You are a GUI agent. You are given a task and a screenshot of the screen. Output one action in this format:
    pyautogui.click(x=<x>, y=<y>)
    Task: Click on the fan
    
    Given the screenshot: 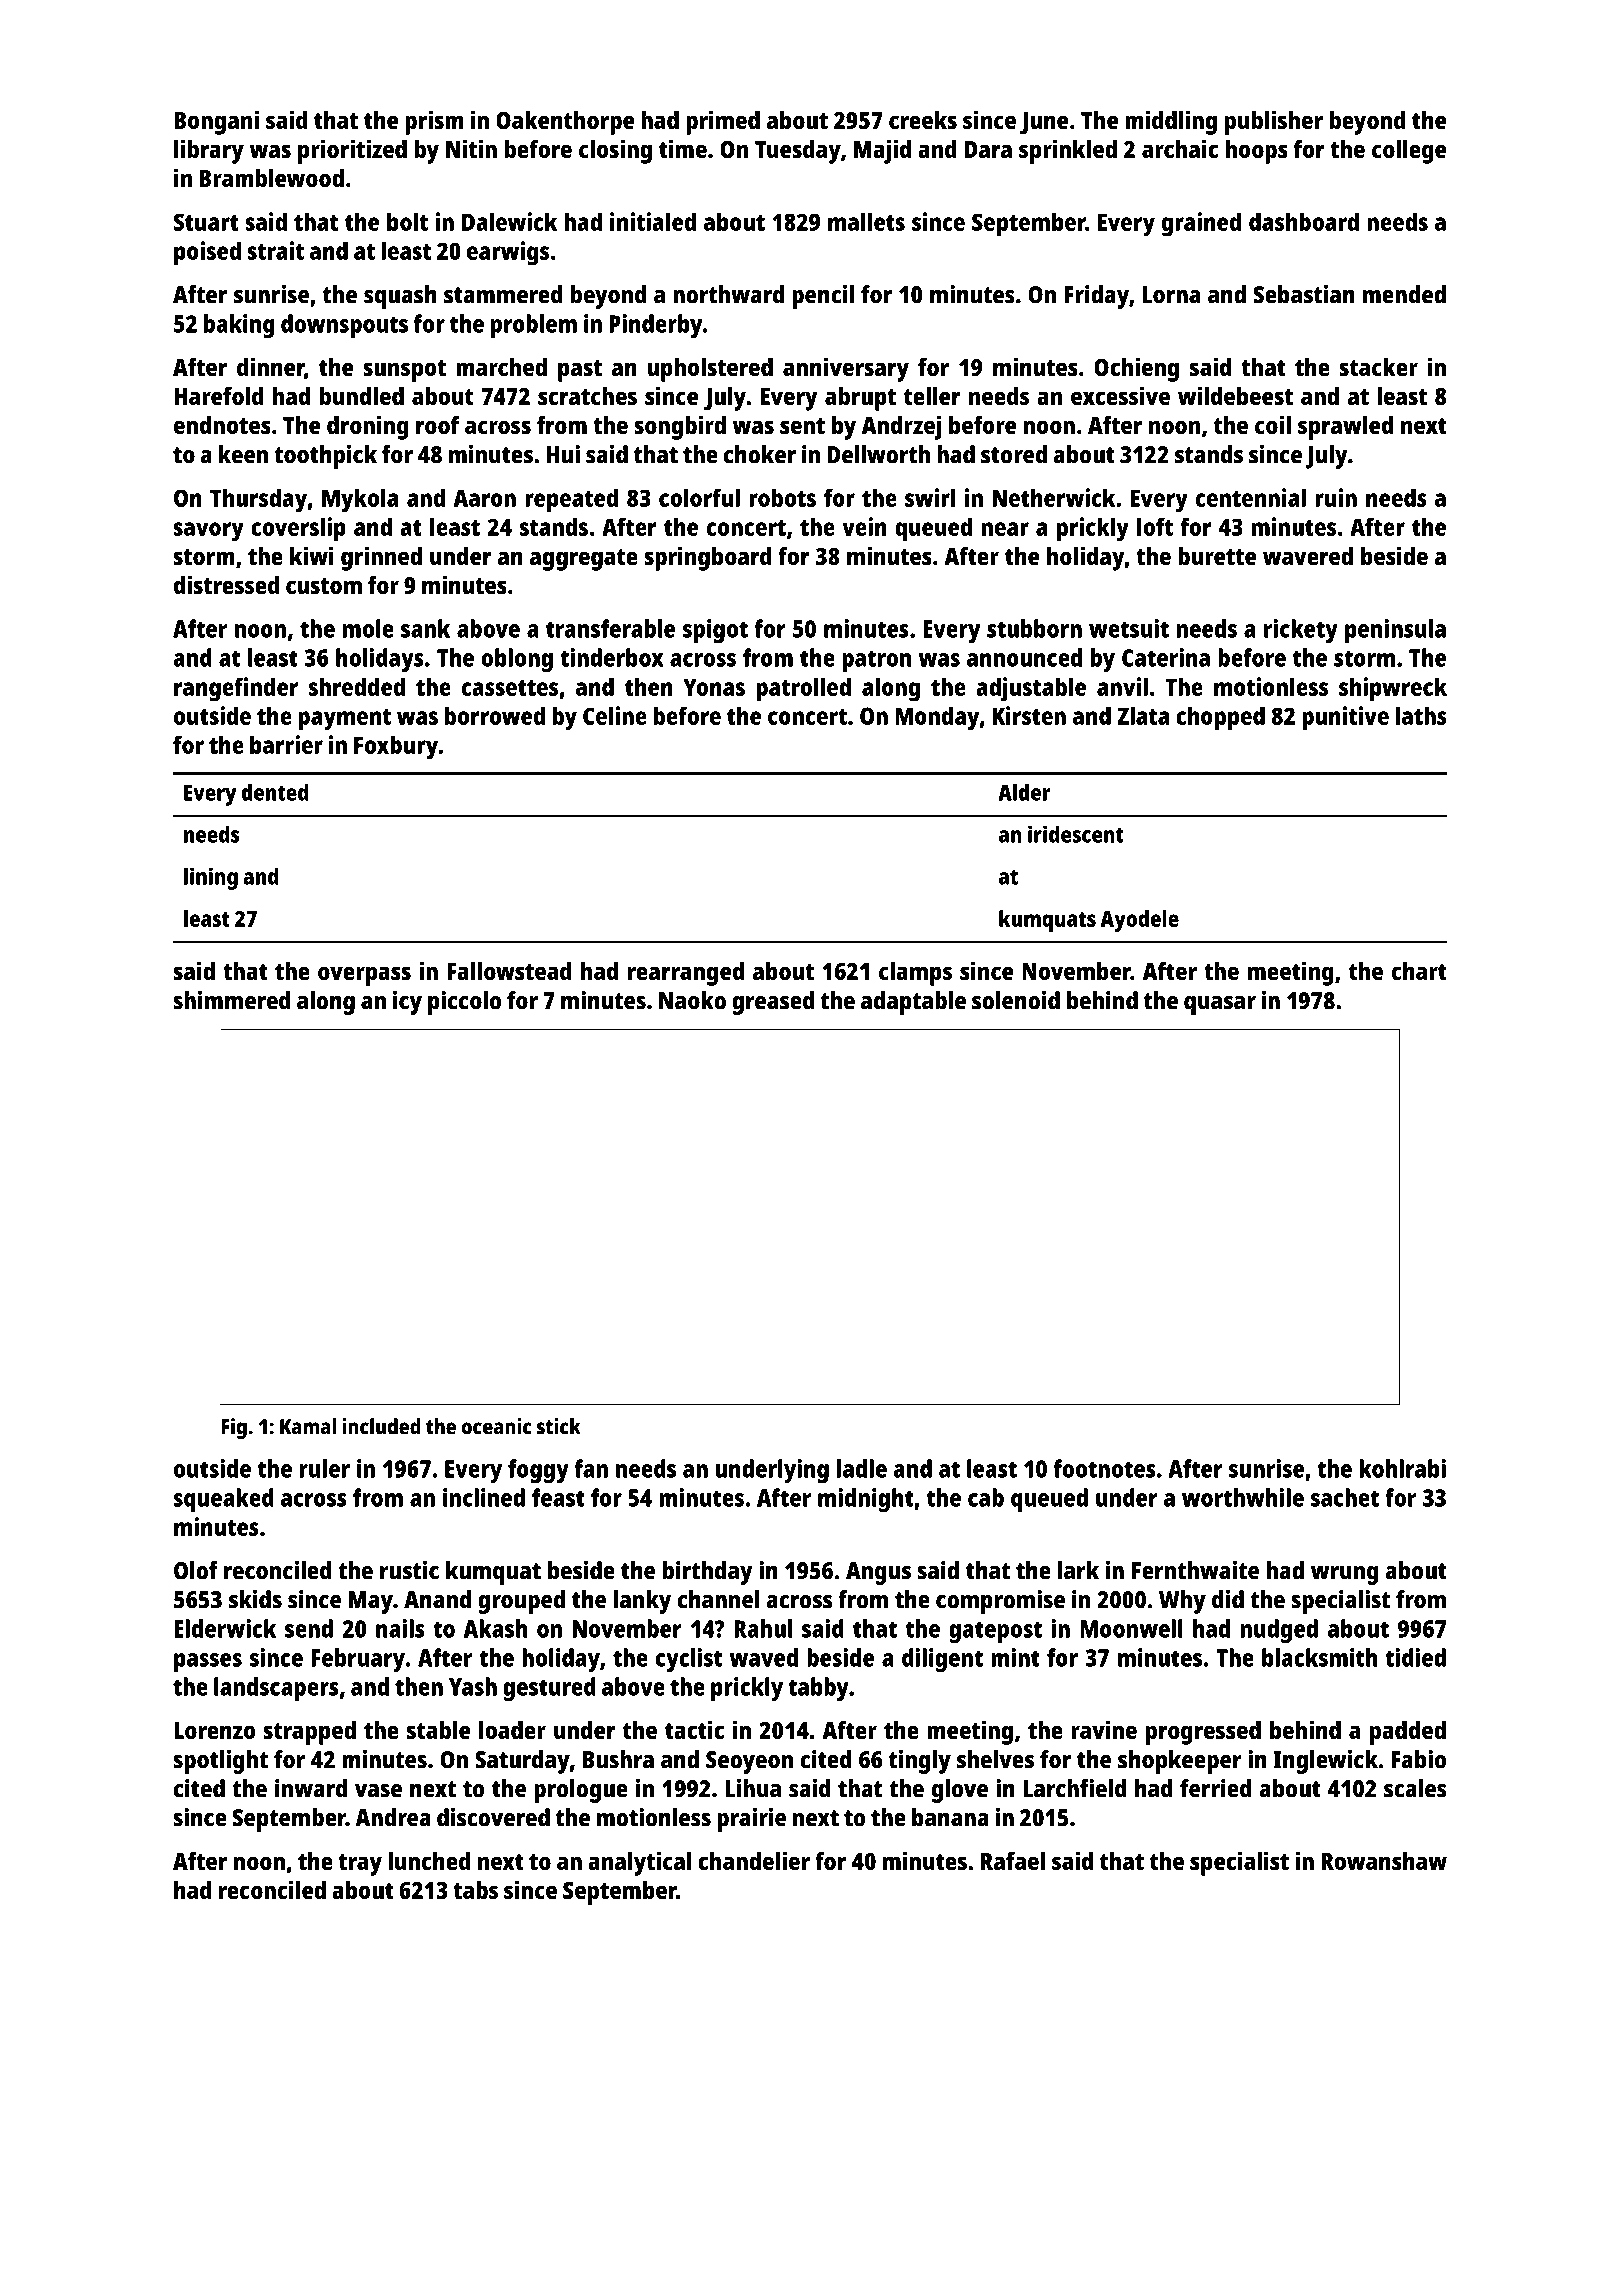 What is the action you would take?
    pyautogui.click(x=591, y=1468)
